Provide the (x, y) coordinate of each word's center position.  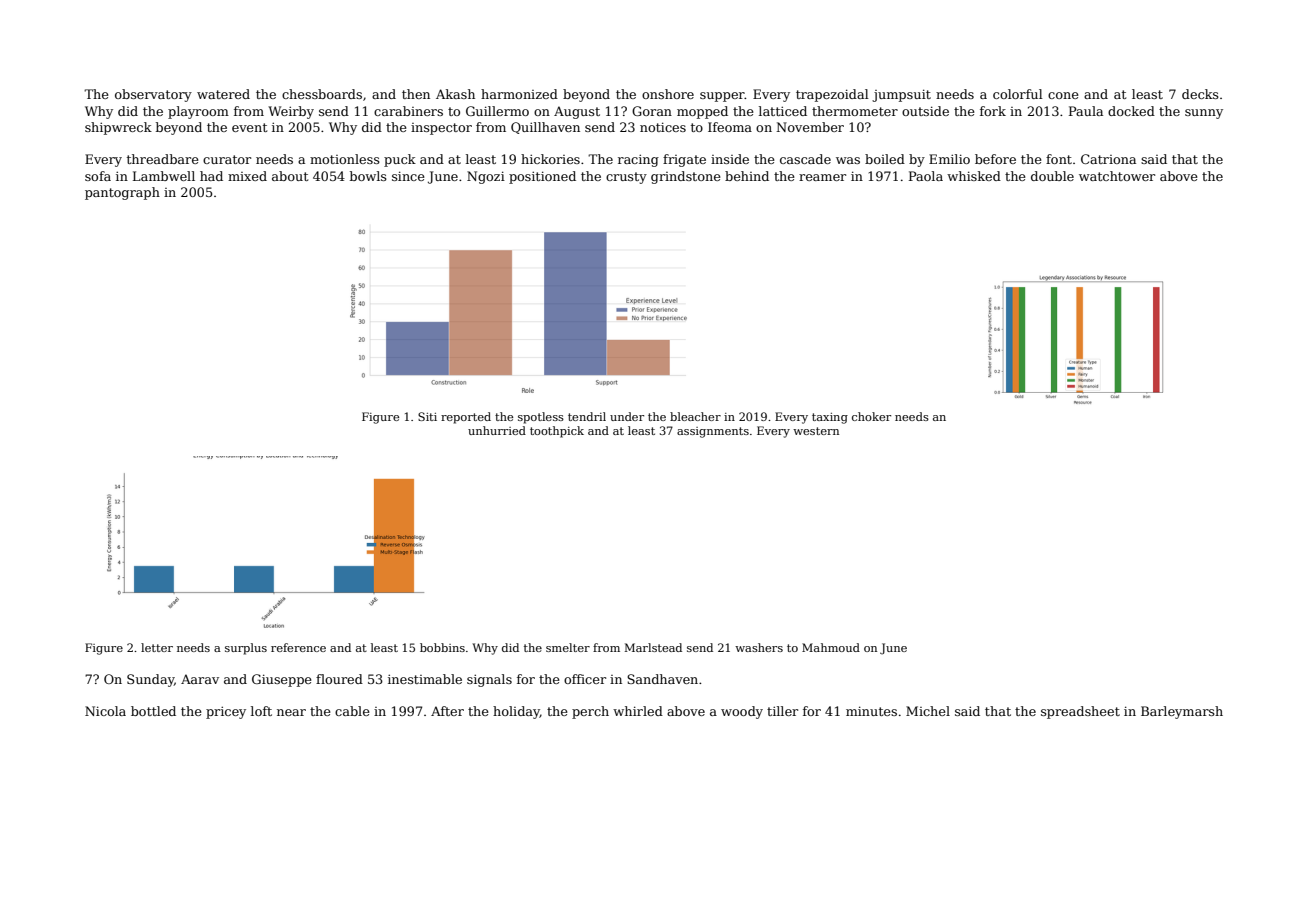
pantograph (122, 193)
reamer (822, 177)
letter (157, 647)
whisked (974, 176)
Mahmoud (831, 647)
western (816, 431)
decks (1200, 94)
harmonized (519, 94)
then (416, 94)
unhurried (497, 430)
